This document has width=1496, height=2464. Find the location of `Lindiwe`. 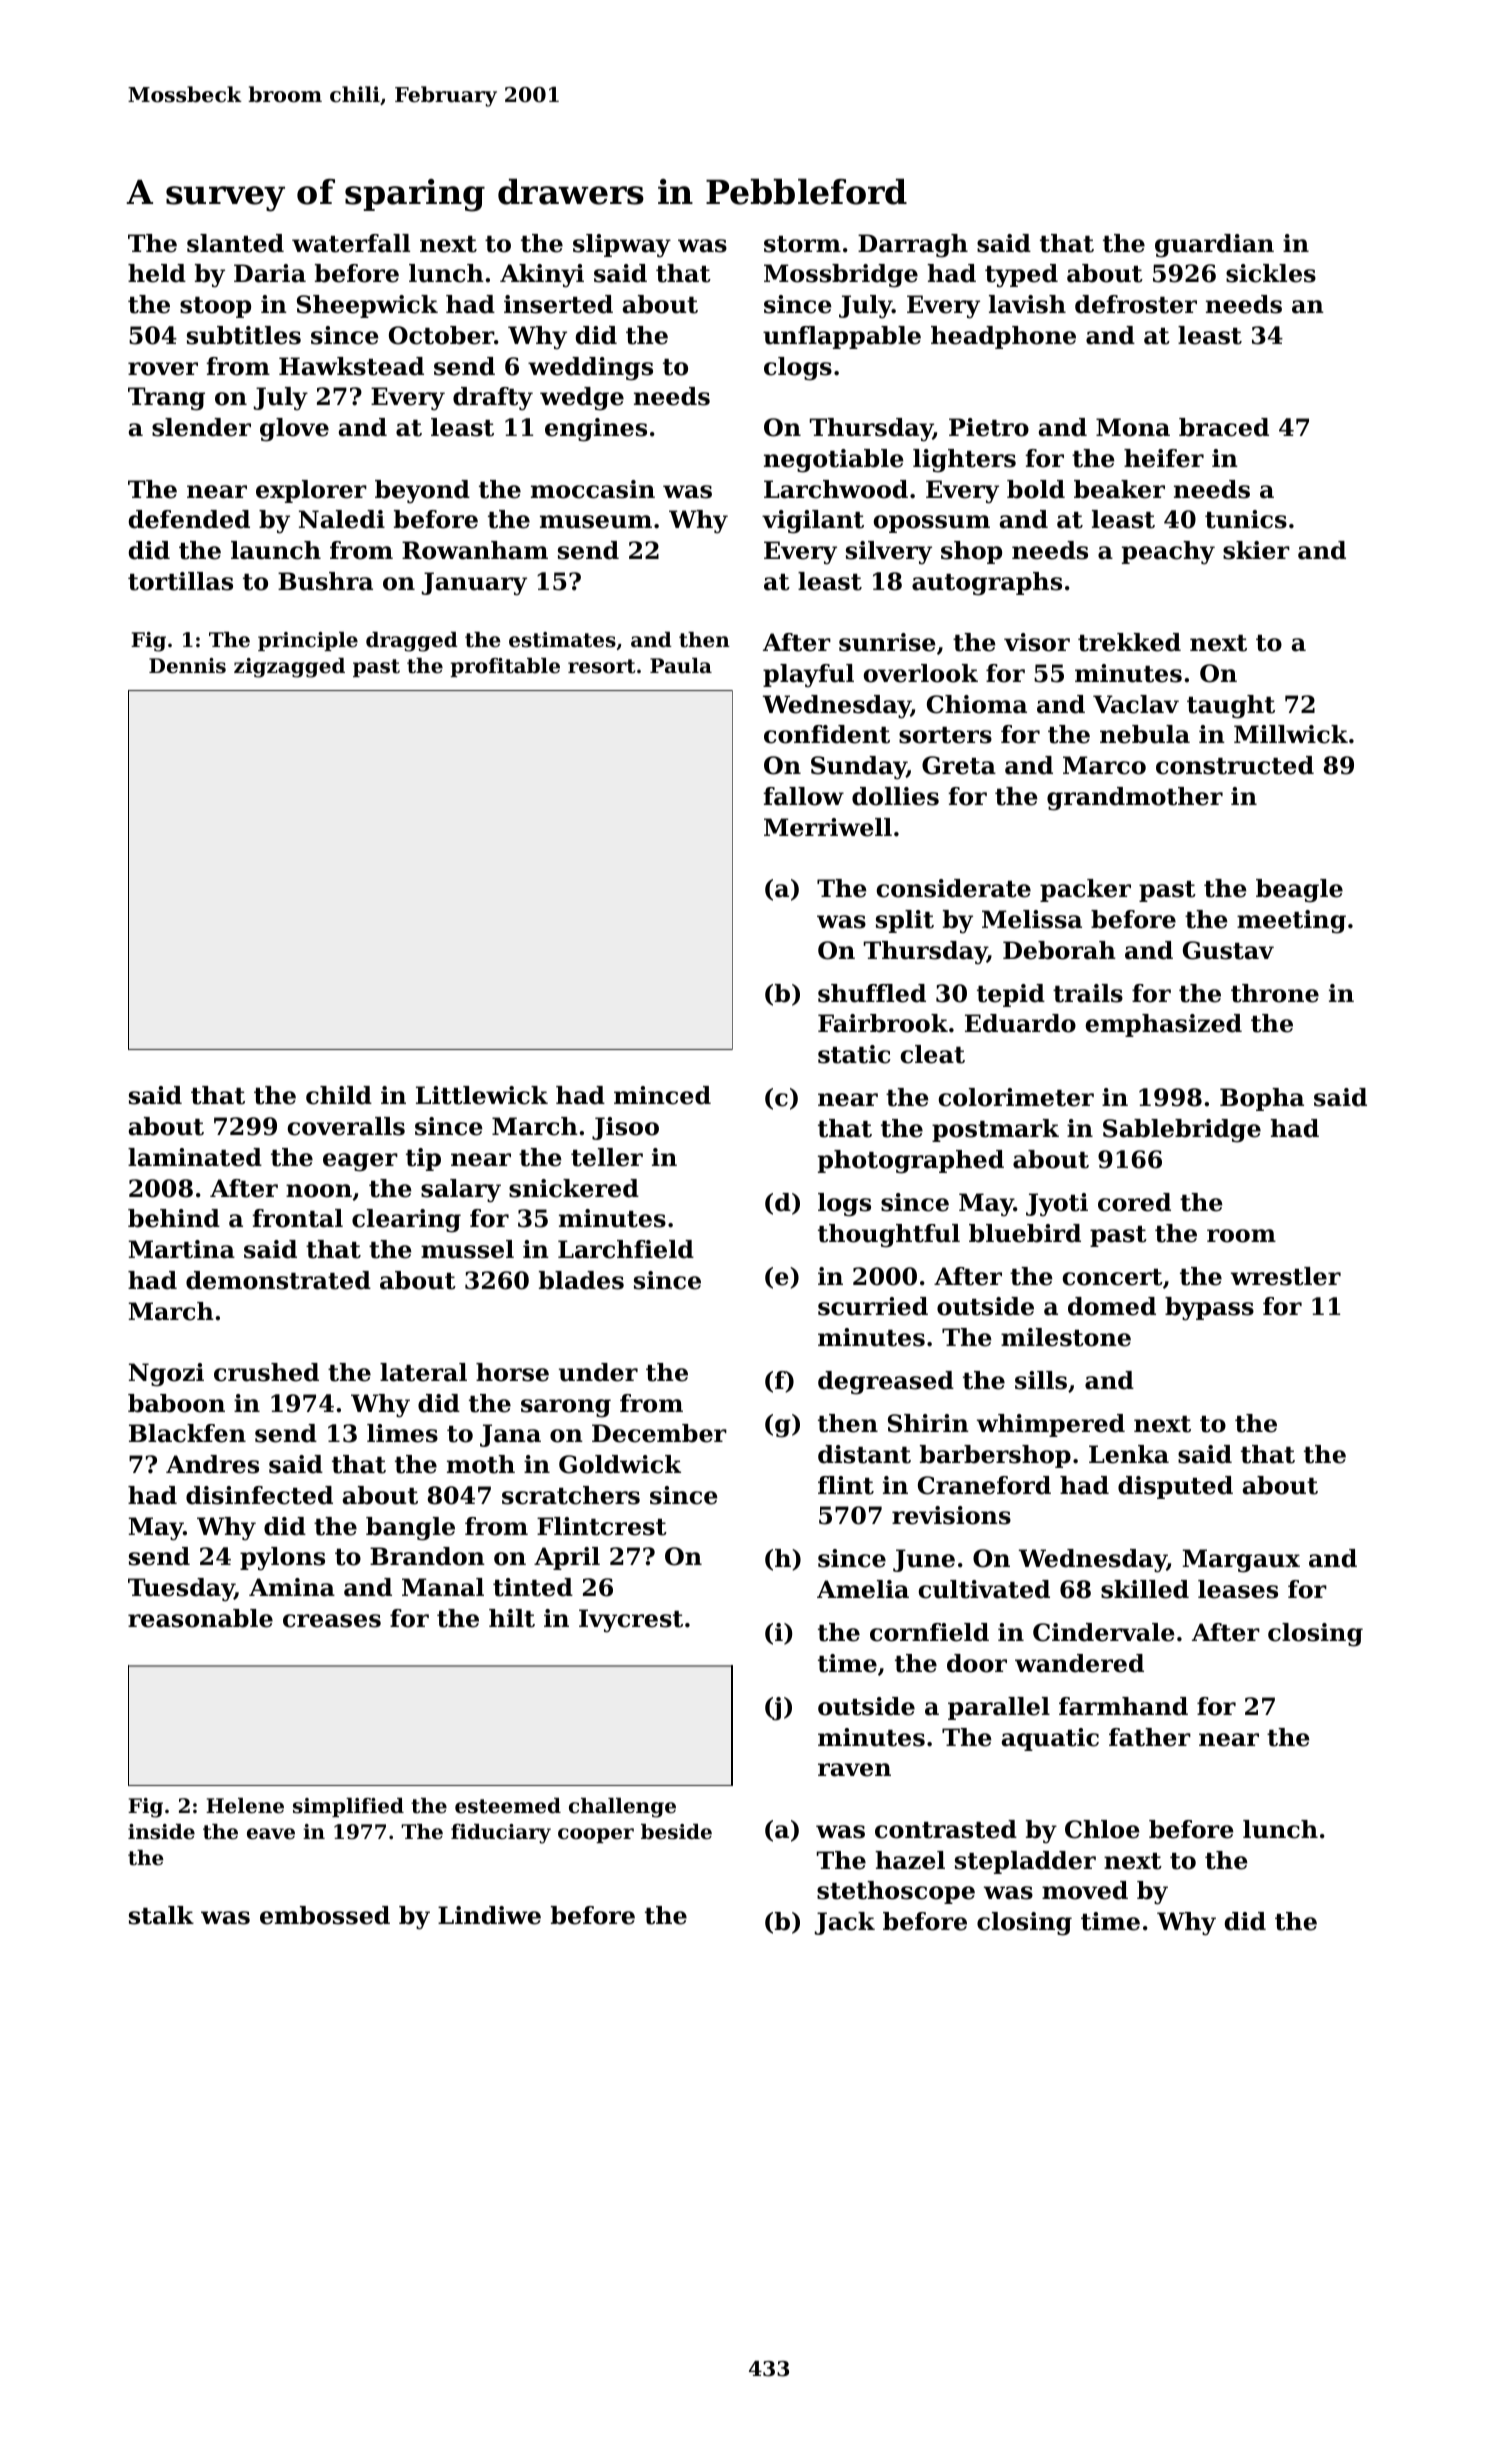

Lindiwe is located at coordinates (489, 1915).
